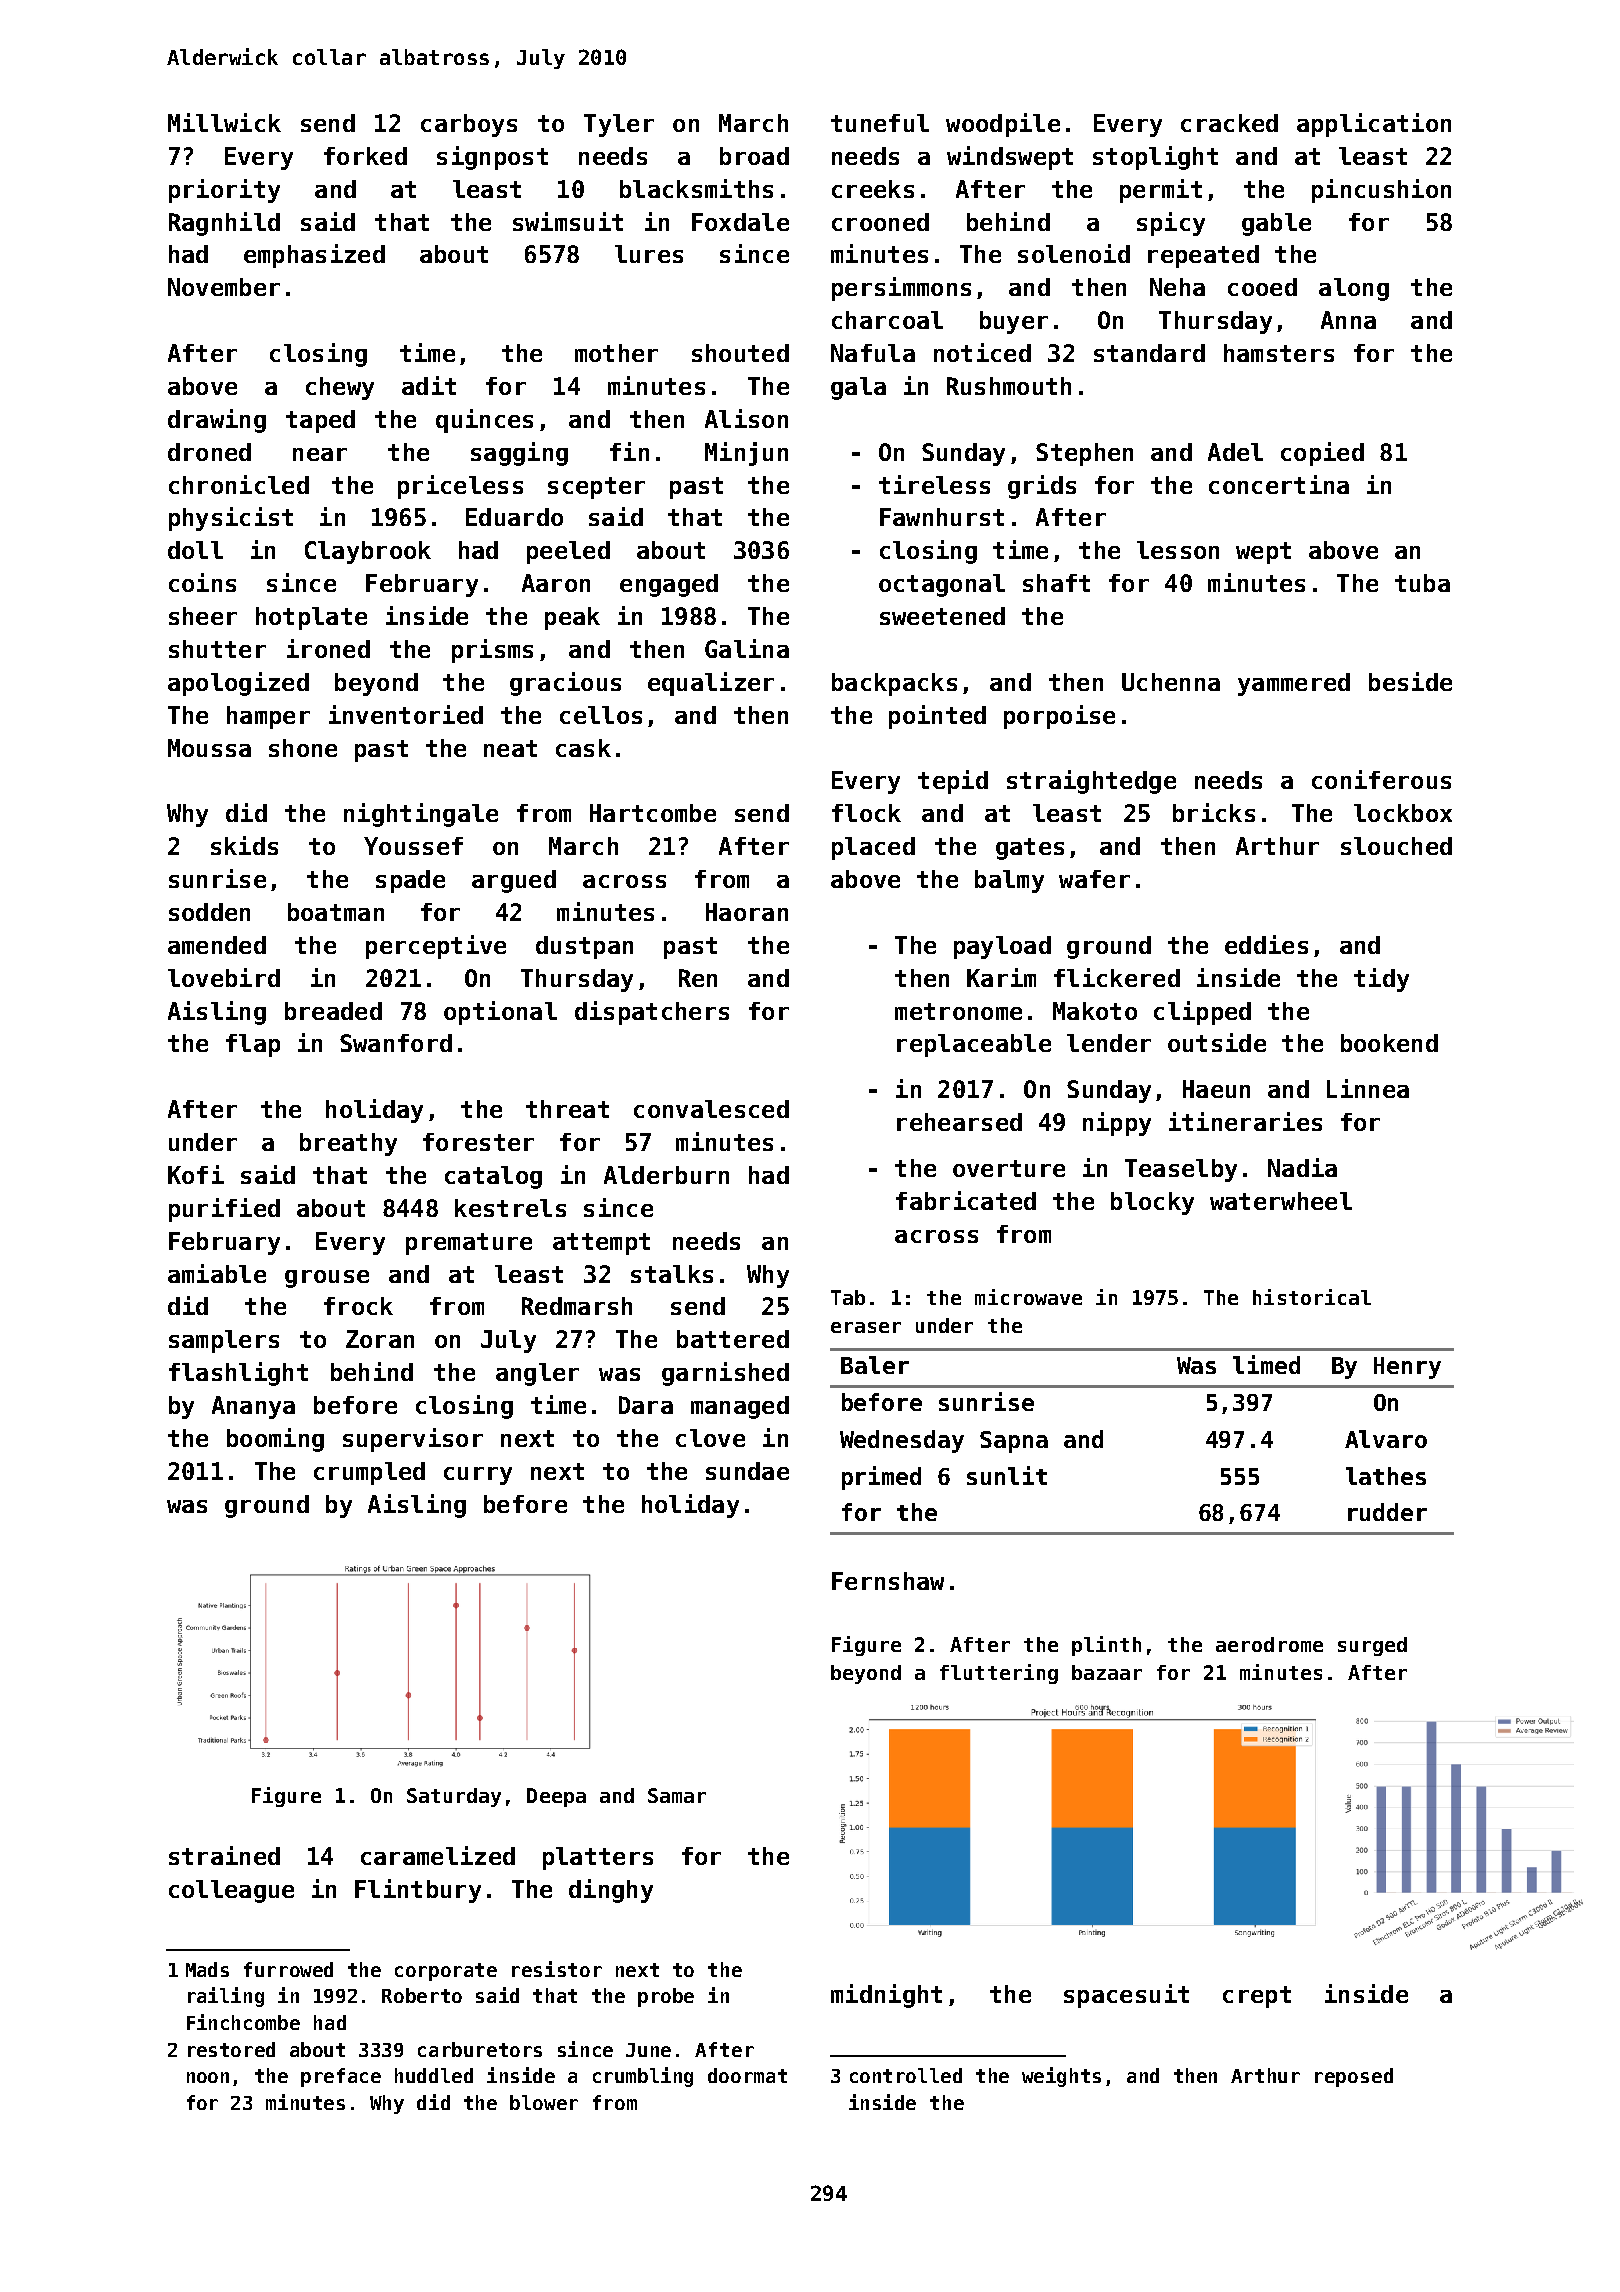  What do you see at coordinates (253, 1407) in the screenshot?
I see `Ananya` at bounding box center [253, 1407].
